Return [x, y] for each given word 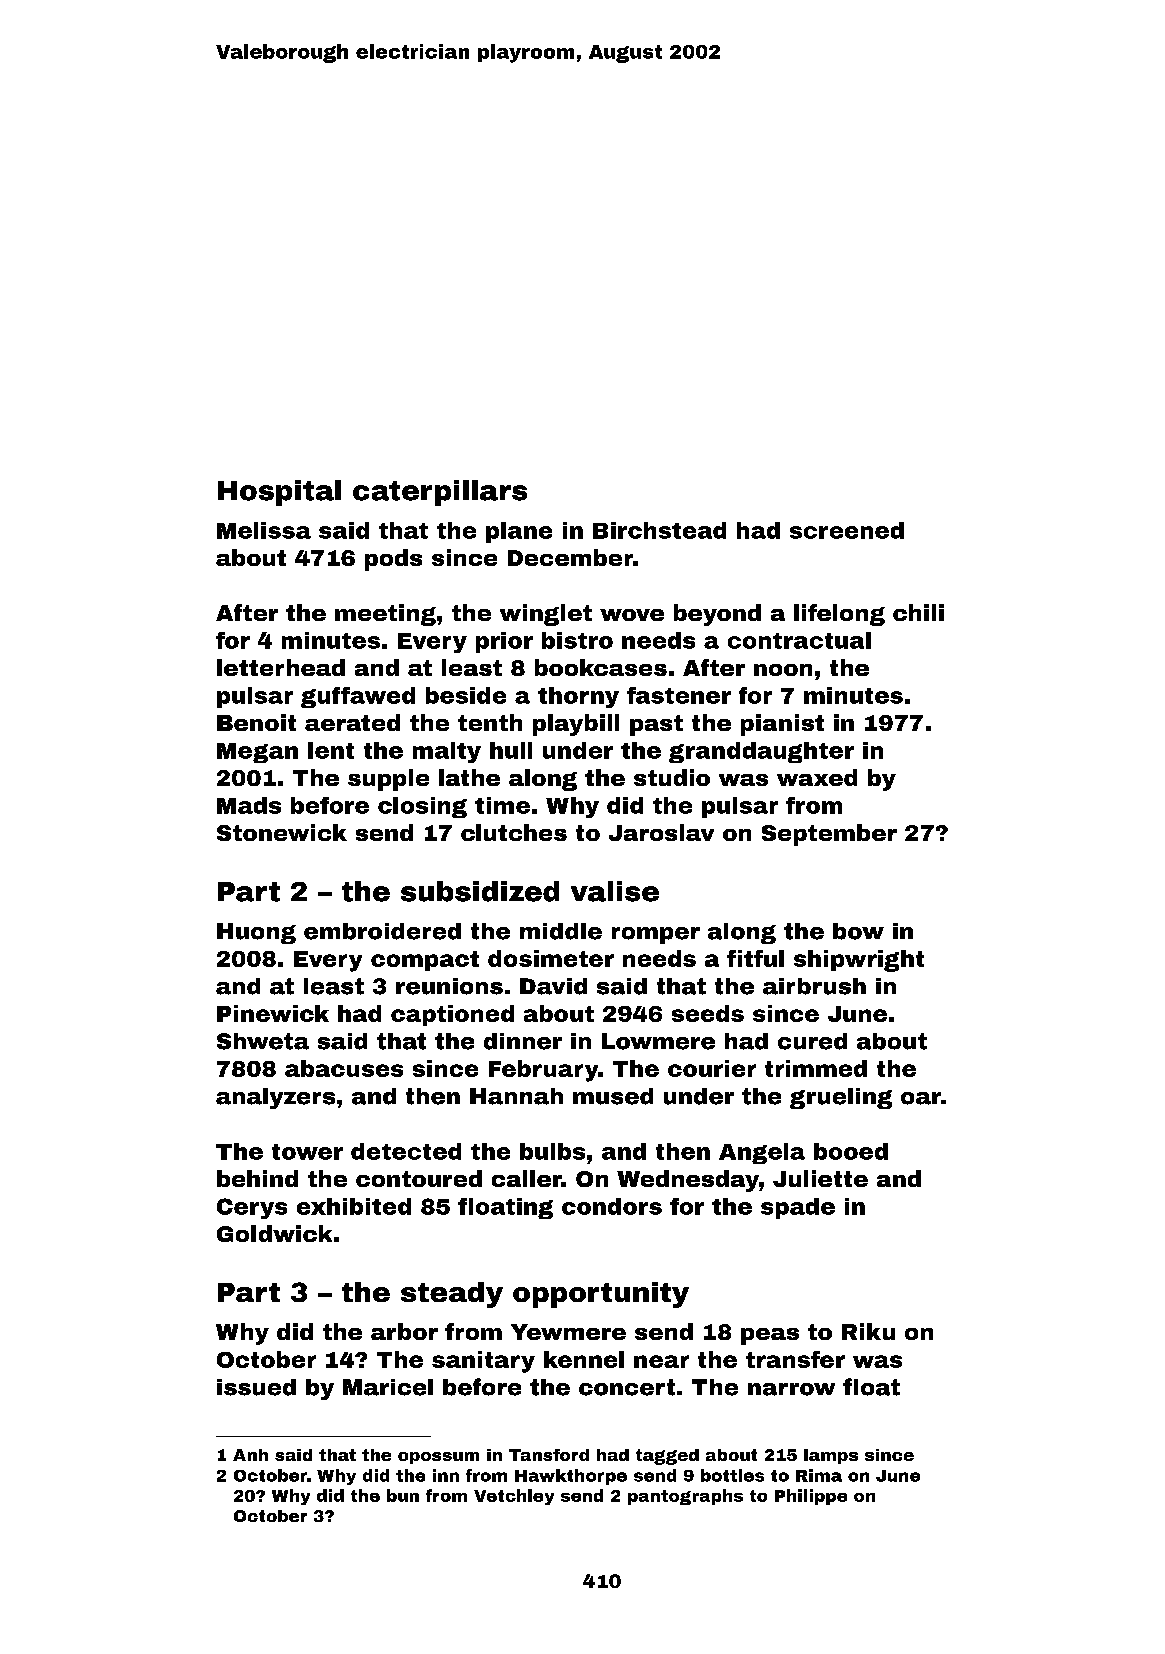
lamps [831, 1456]
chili [918, 612]
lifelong [839, 615]
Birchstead [659, 530]
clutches [514, 832]
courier [712, 1068]
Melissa [264, 530]
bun [403, 1495]
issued [256, 1387]
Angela [762, 1153]
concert [627, 1387]
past [656, 725]
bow [858, 931]
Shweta [263, 1041]
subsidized [480, 891]
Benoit [256, 722]
